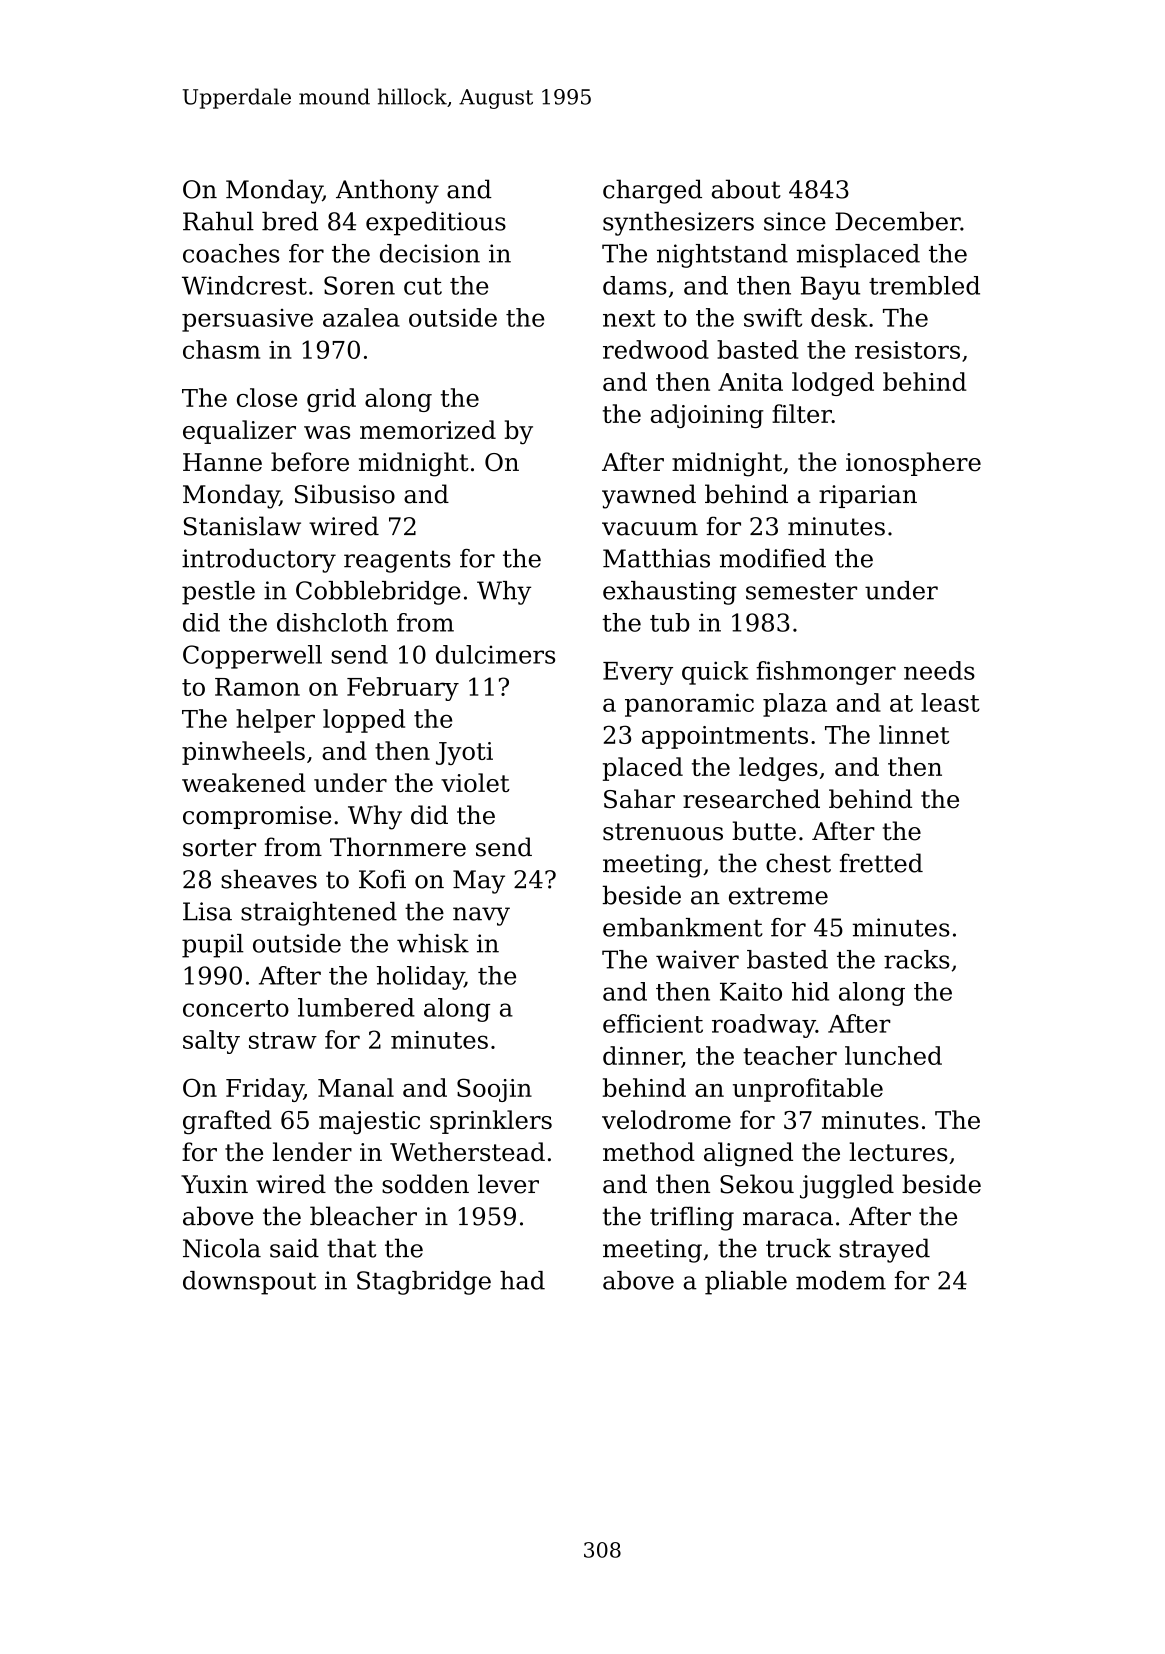 This screenshot has height=1654, width=1165. Describe the element at coordinates (914, 734) in the screenshot. I see `linnet` at that location.
